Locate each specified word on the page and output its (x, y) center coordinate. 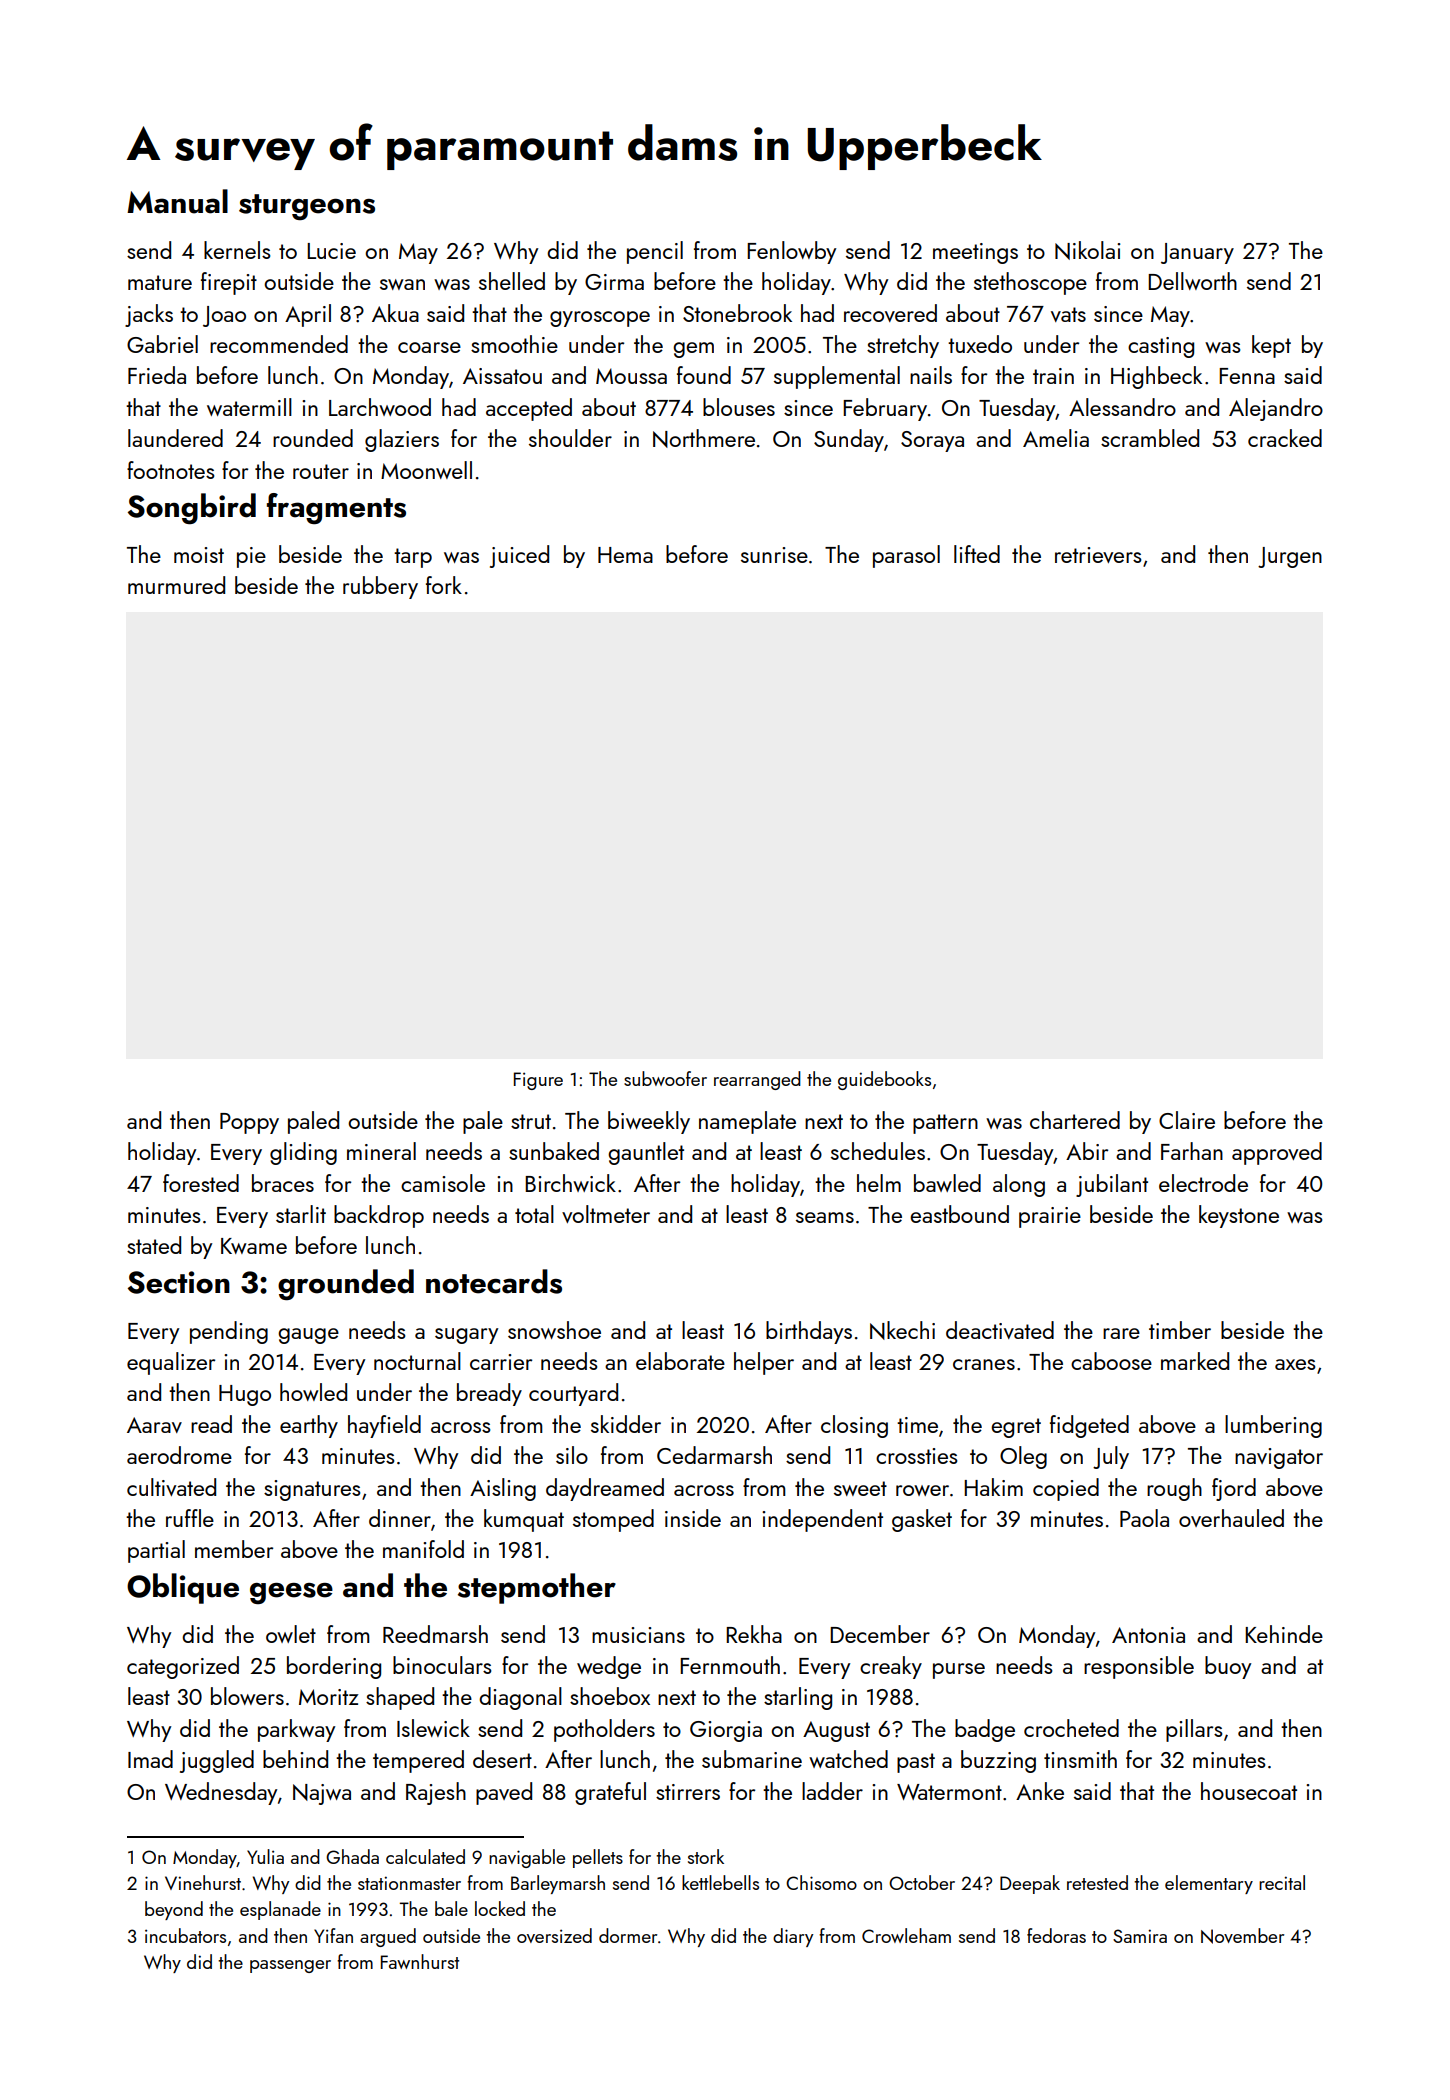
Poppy (249, 1123)
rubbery (380, 587)
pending (229, 1332)
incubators (185, 1935)
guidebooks (884, 1080)
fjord (1234, 1489)
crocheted (1071, 1728)
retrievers (1098, 555)
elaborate (680, 1361)
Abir (1087, 1151)
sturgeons (307, 207)
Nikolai (1087, 250)
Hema (625, 555)
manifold (423, 1549)
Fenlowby (791, 252)
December (880, 1634)
